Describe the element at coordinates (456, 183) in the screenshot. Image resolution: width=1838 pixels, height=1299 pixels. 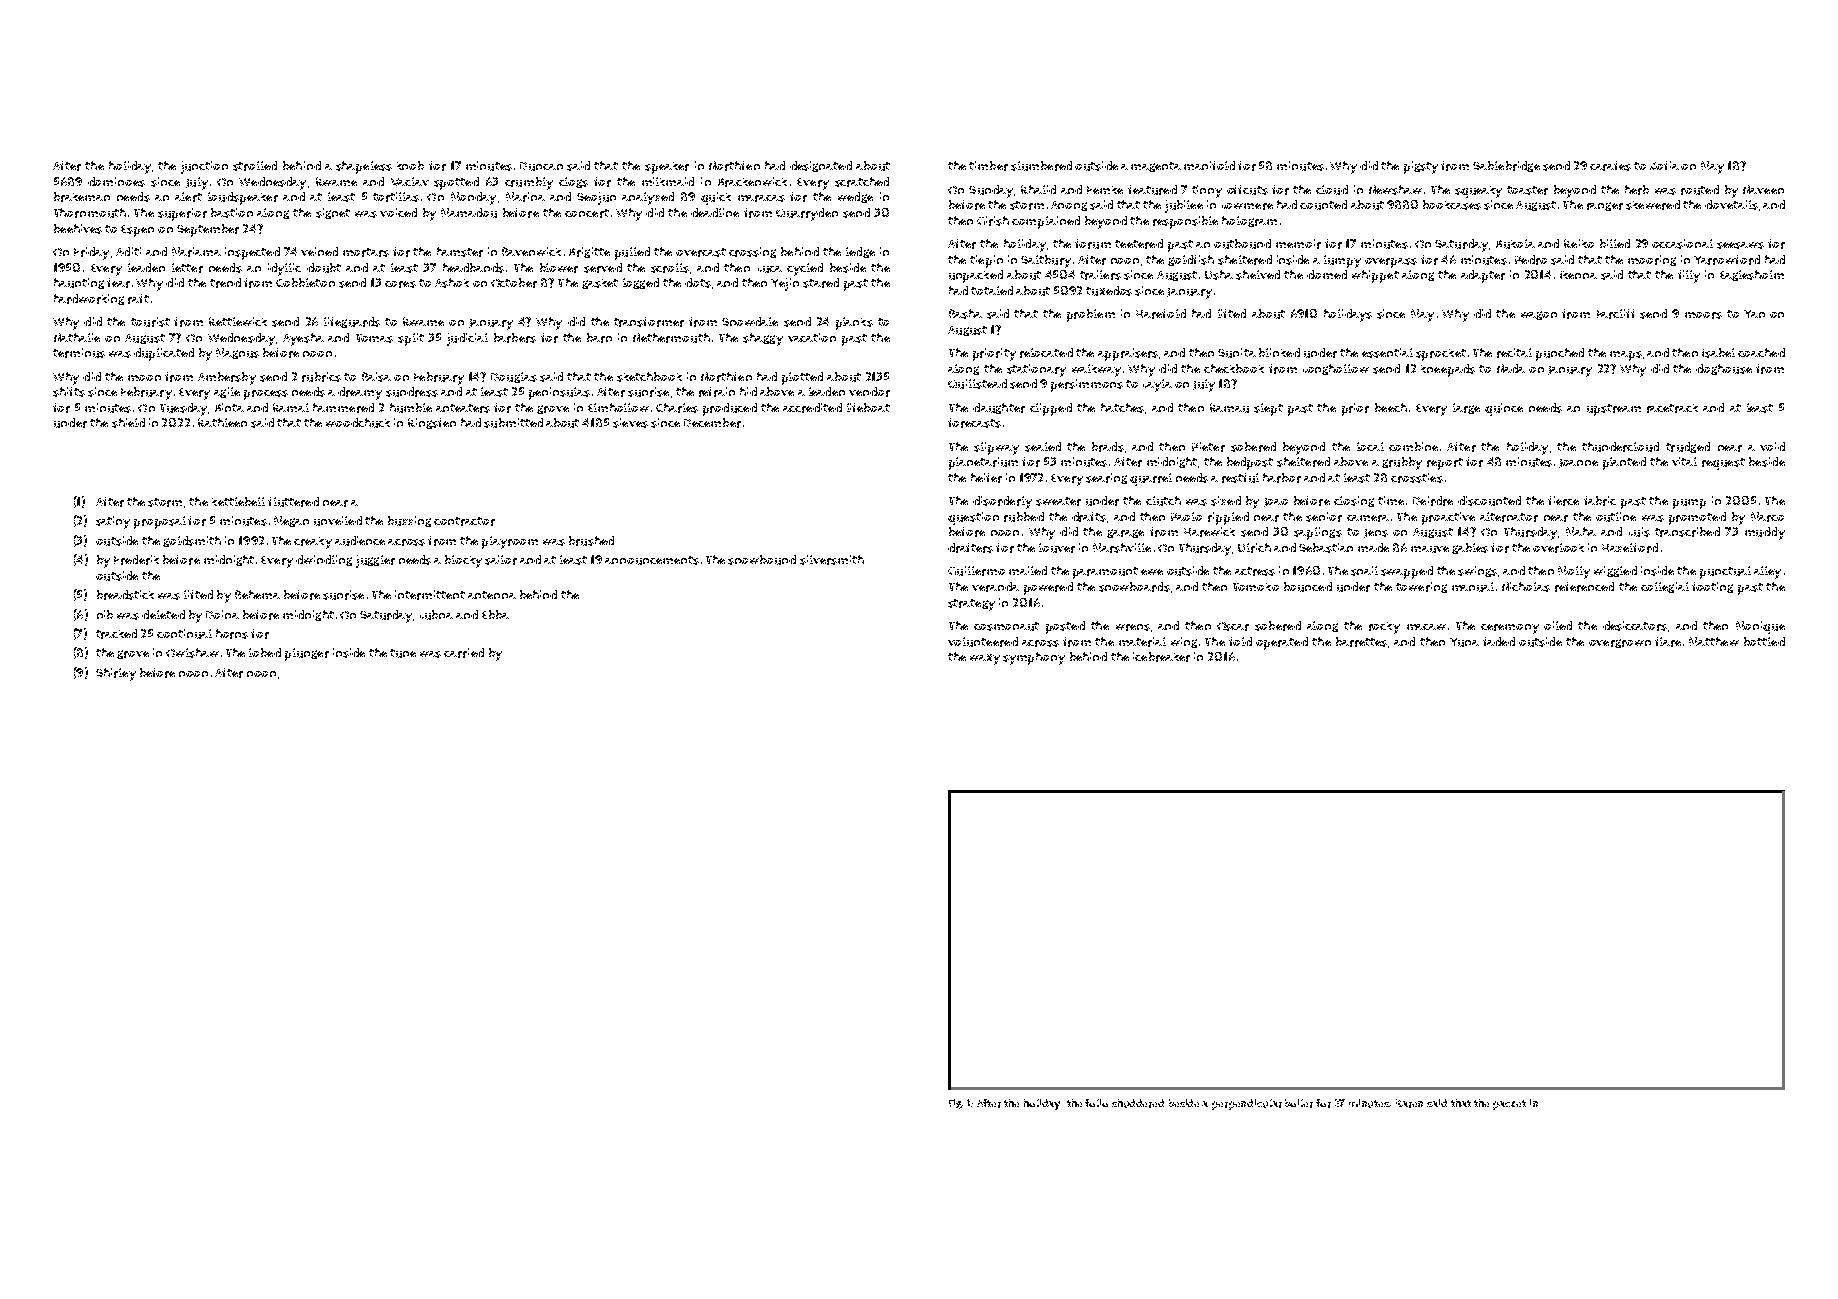
I see `spotted` at that location.
